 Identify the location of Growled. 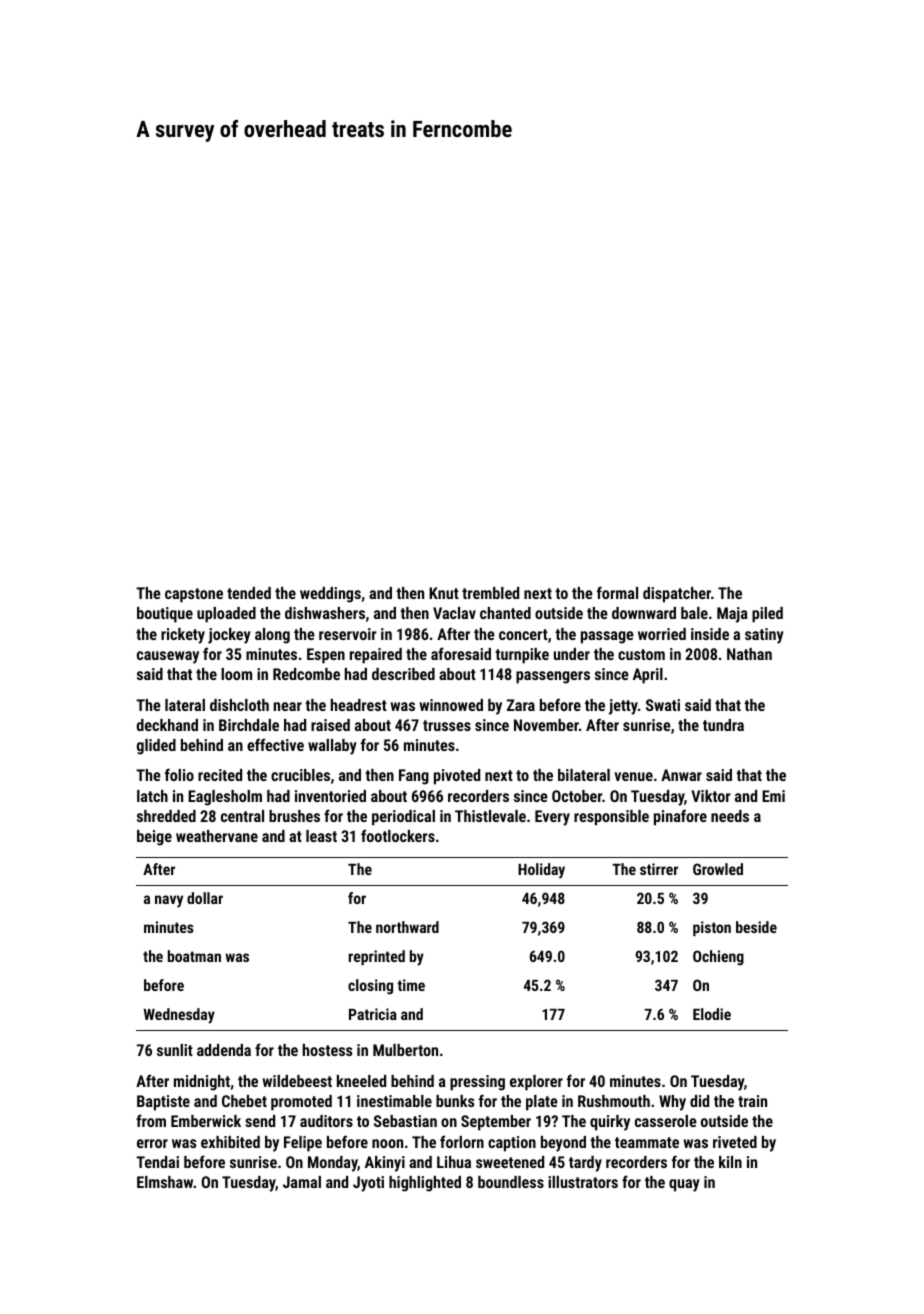
(718, 869).
